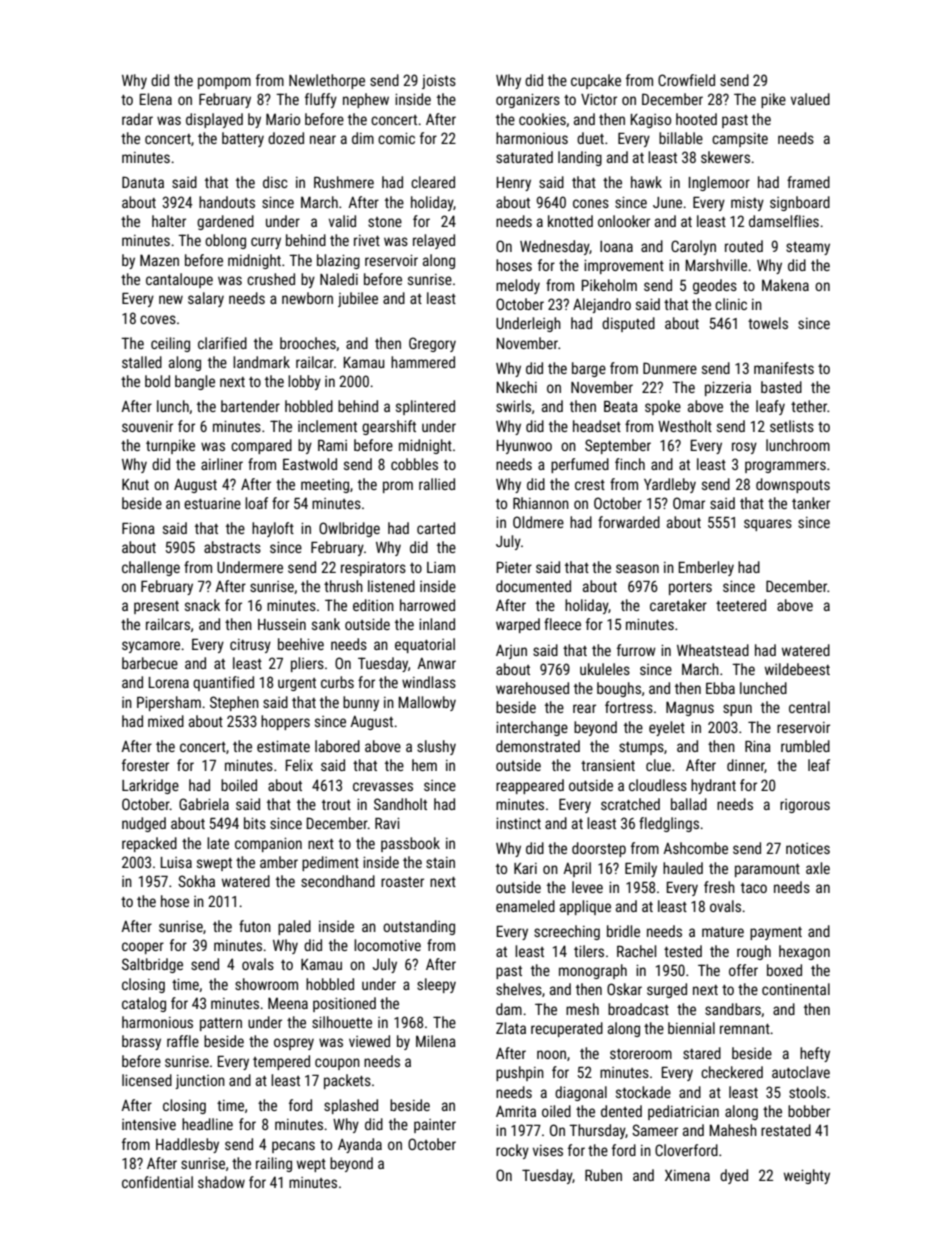 This screenshot has width=952, height=1233. I want to click on Kagiso, so click(651, 121).
